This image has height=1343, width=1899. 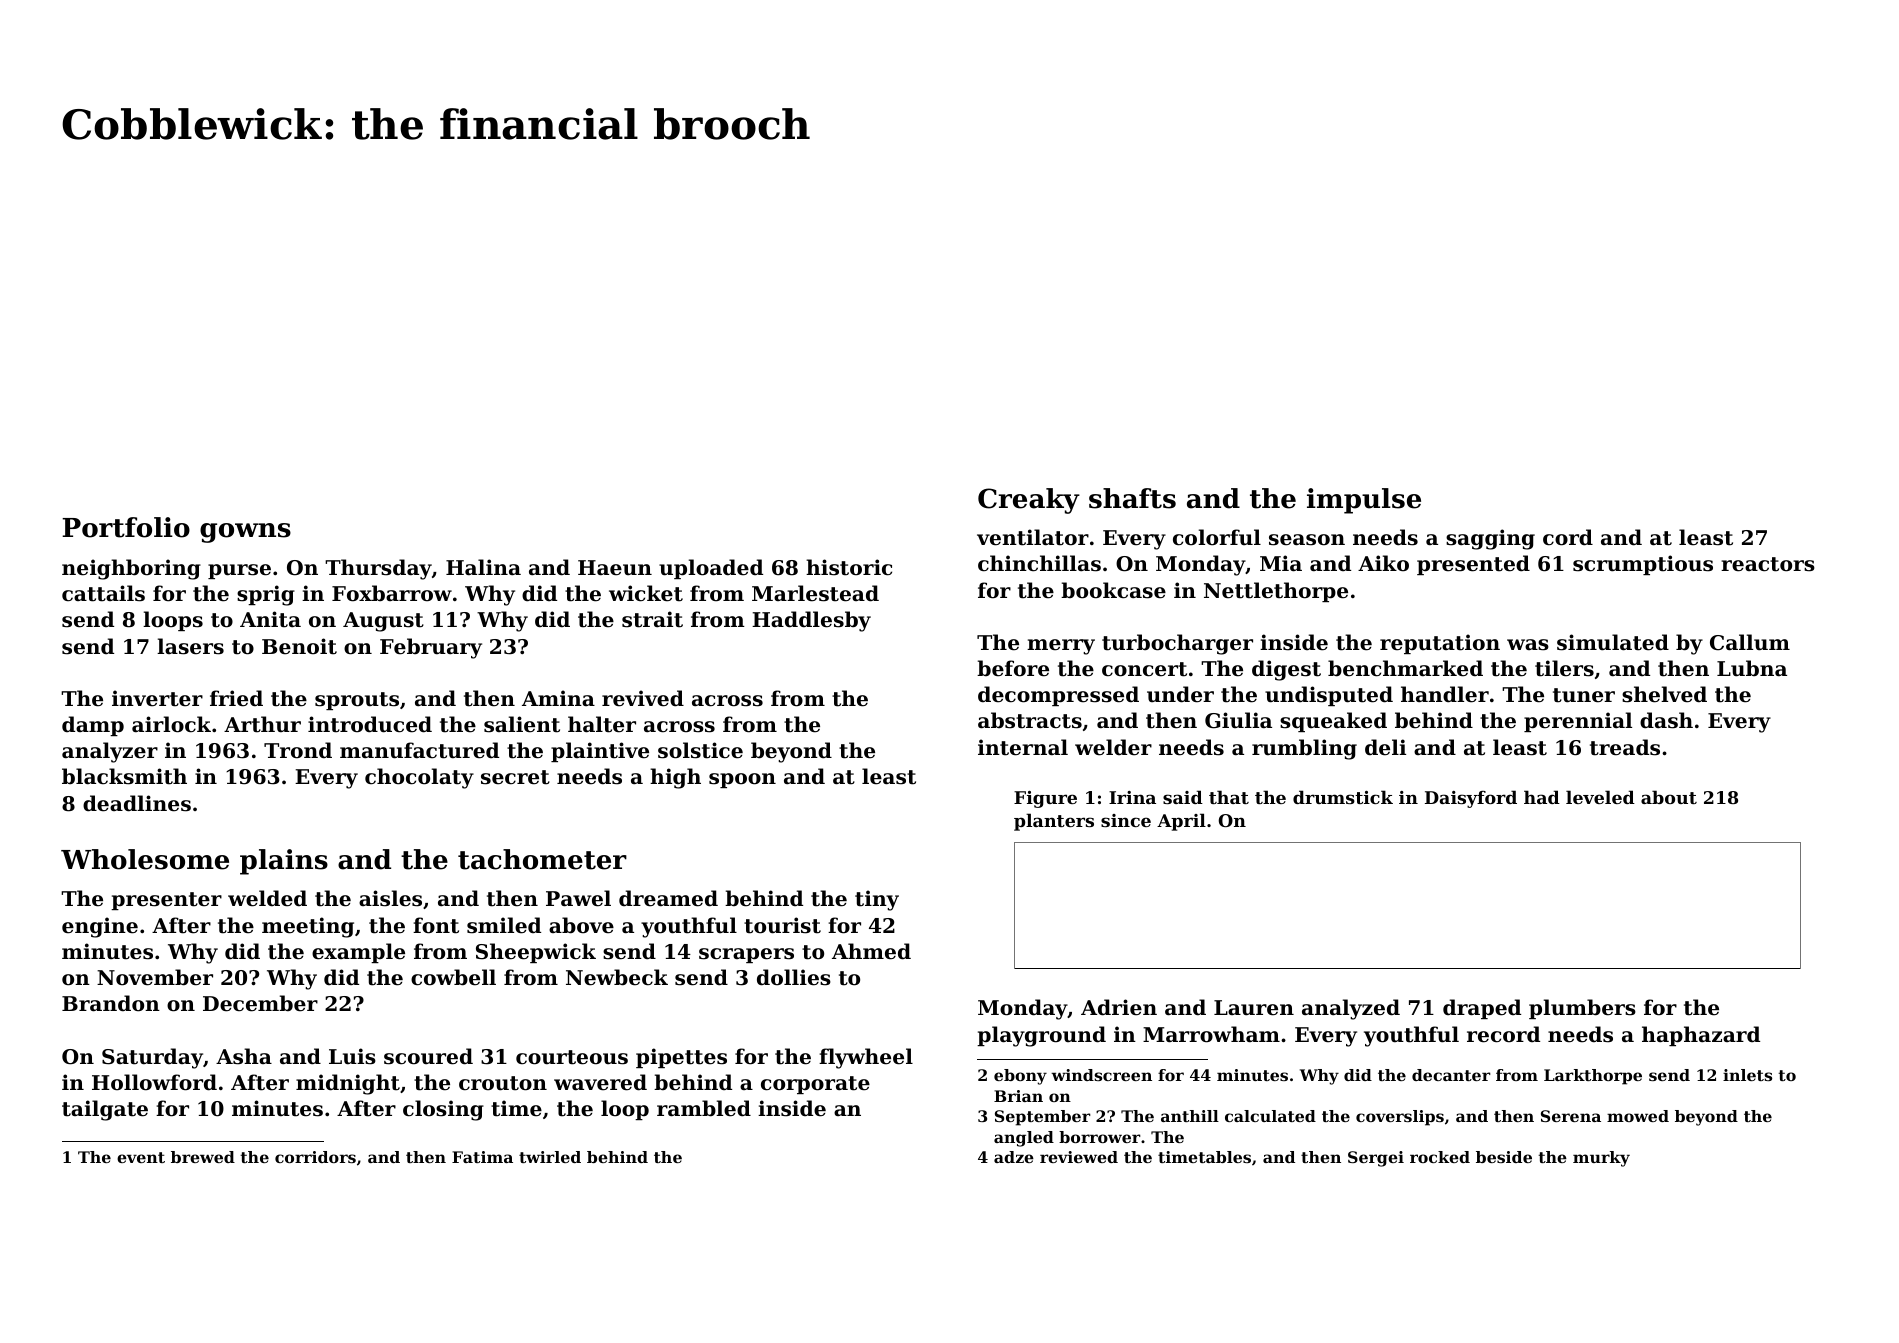 I want to click on spoon, so click(x=742, y=780).
